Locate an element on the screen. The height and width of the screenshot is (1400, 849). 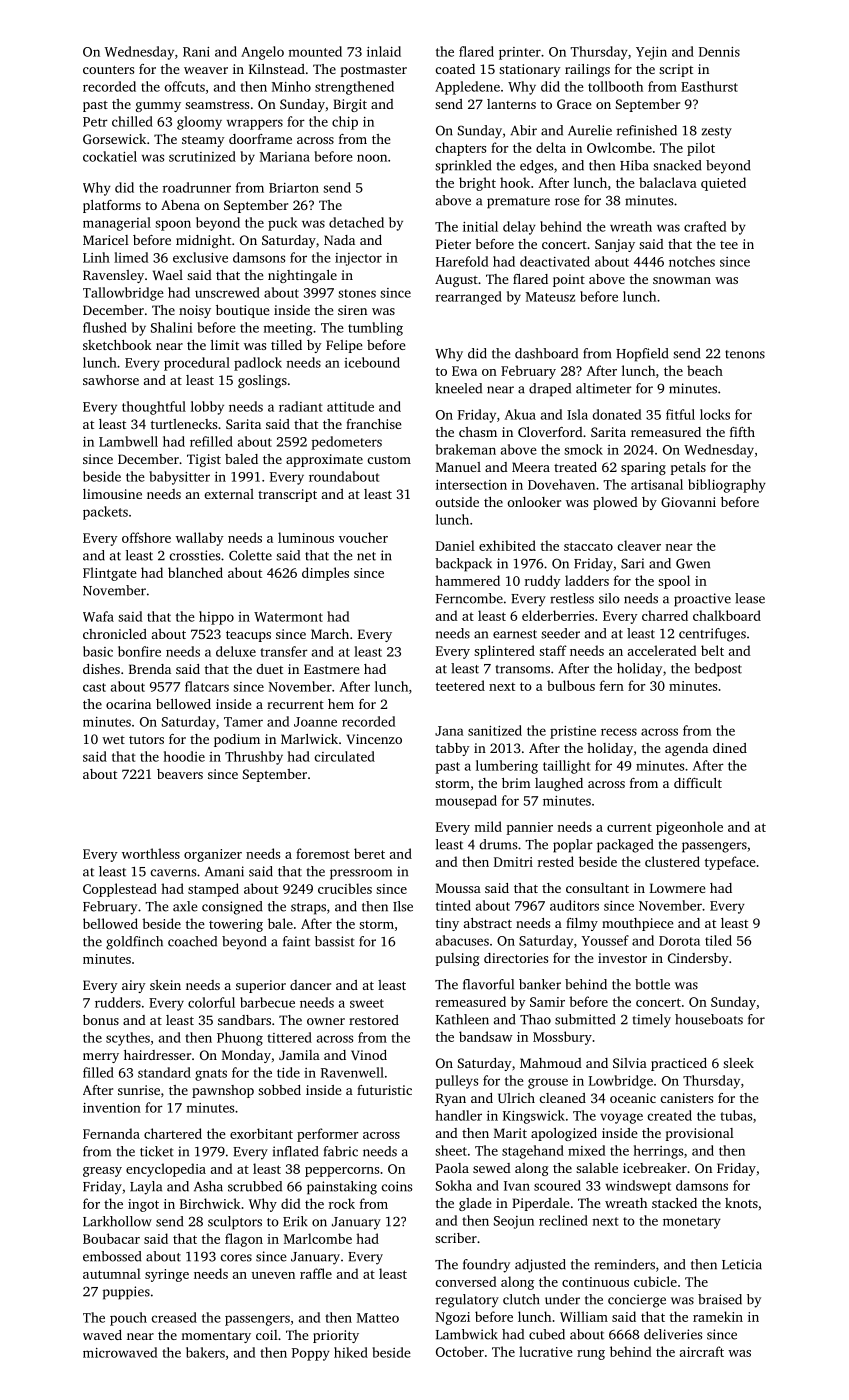
Meera is located at coordinates (531, 467).
